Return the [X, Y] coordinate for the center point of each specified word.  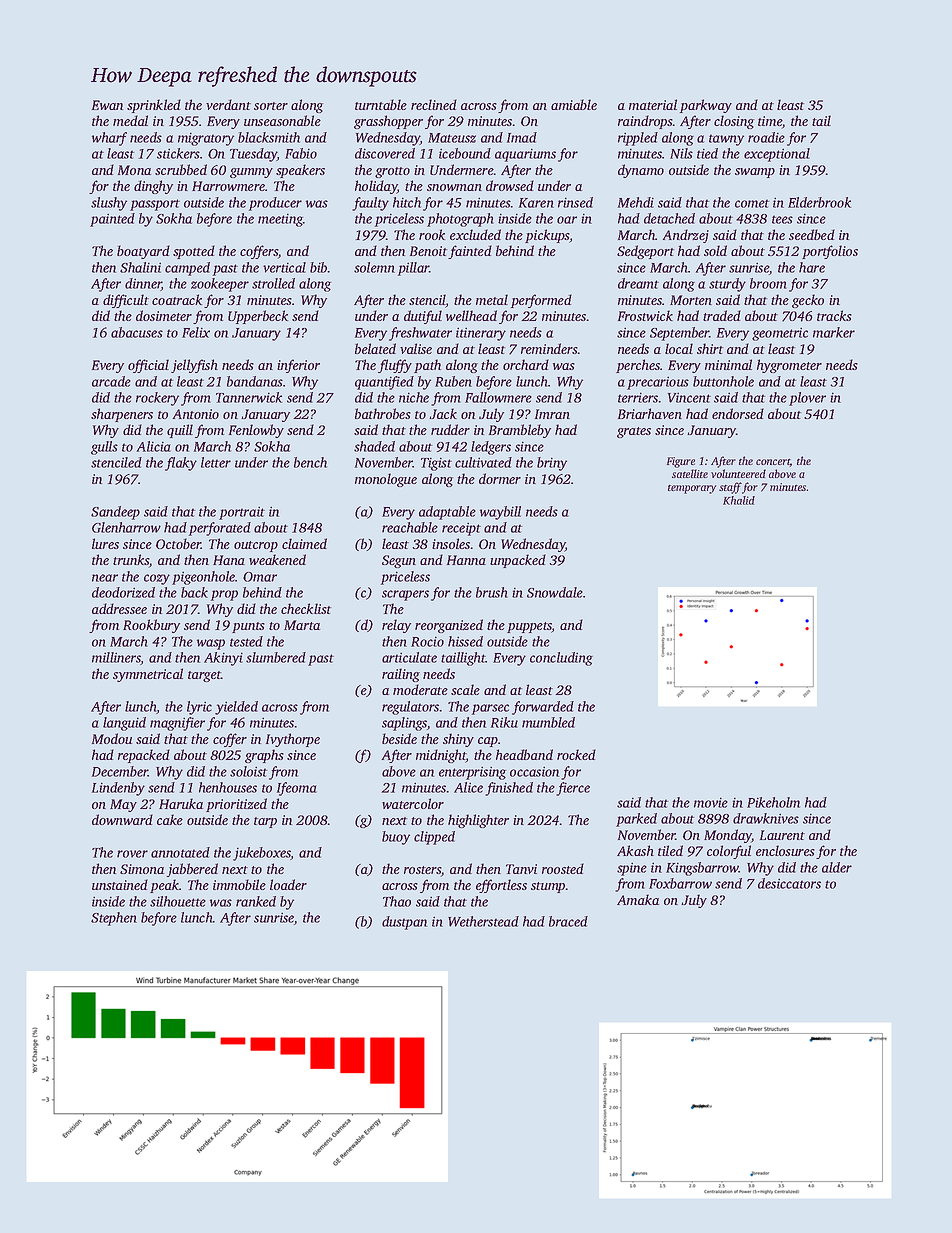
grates [634, 432]
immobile [239, 884]
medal [130, 120]
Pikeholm [773, 802]
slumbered [276, 657]
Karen [536, 203]
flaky [181, 464]
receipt [461, 529]
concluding [561, 659]
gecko [808, 301]
